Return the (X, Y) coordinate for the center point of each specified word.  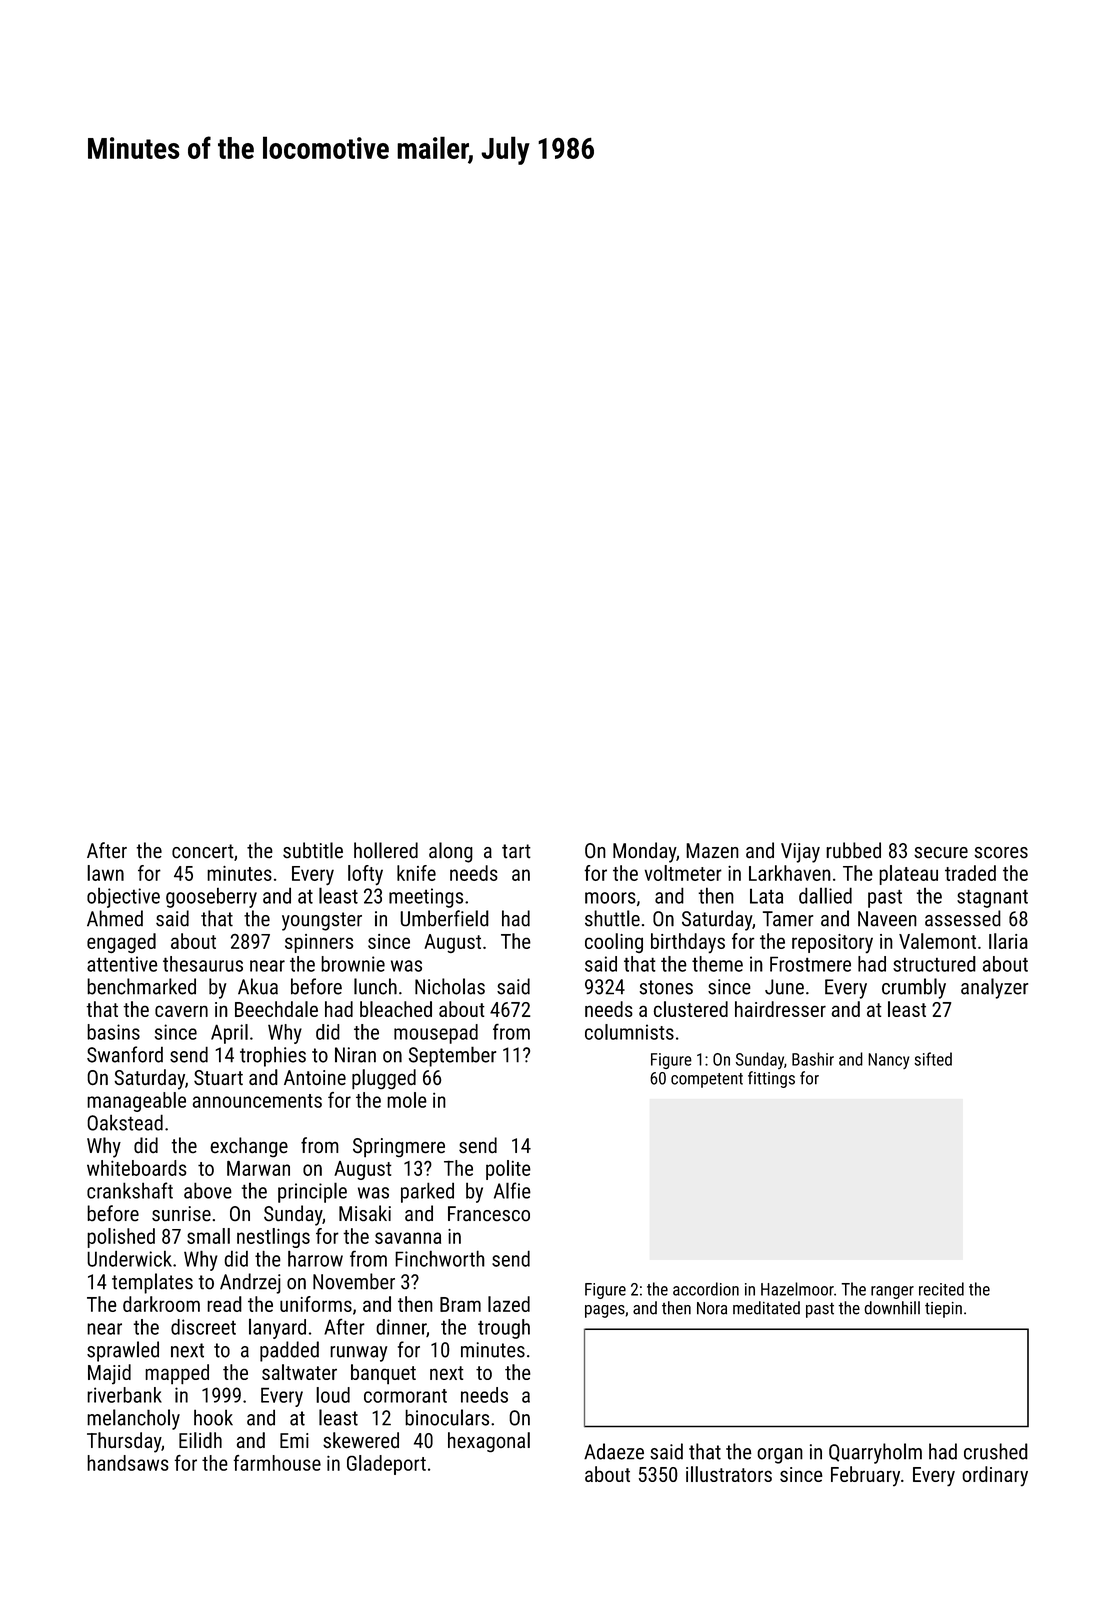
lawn (105, 873)
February (865, 1476)
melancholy (133, 1419)
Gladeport (386, 1465)
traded (970, 873)
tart (516, 851)
